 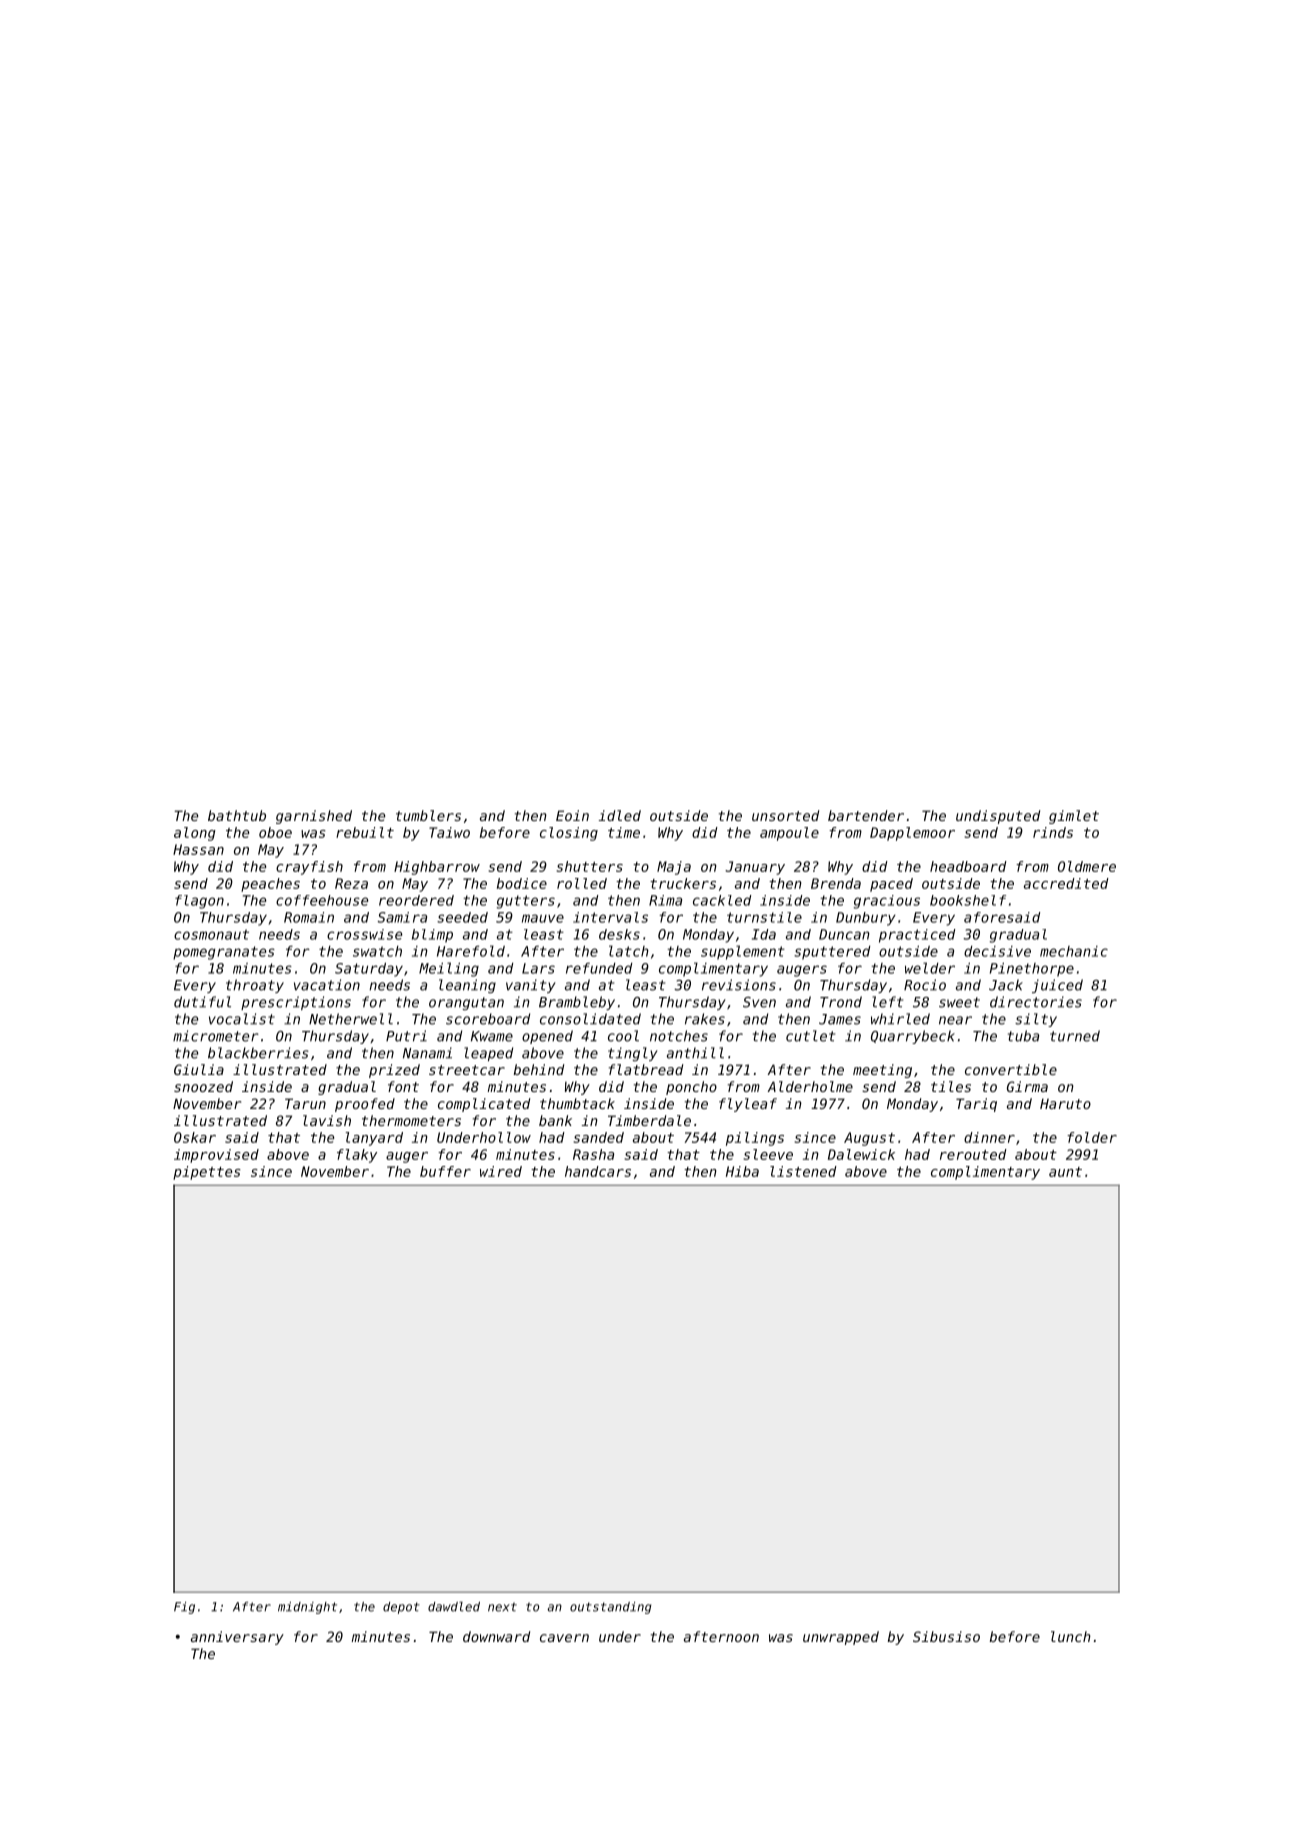 What do you see at coordinates (755, 1139) in the image?
I see `pilings` at bounding box center [755, 1139].
